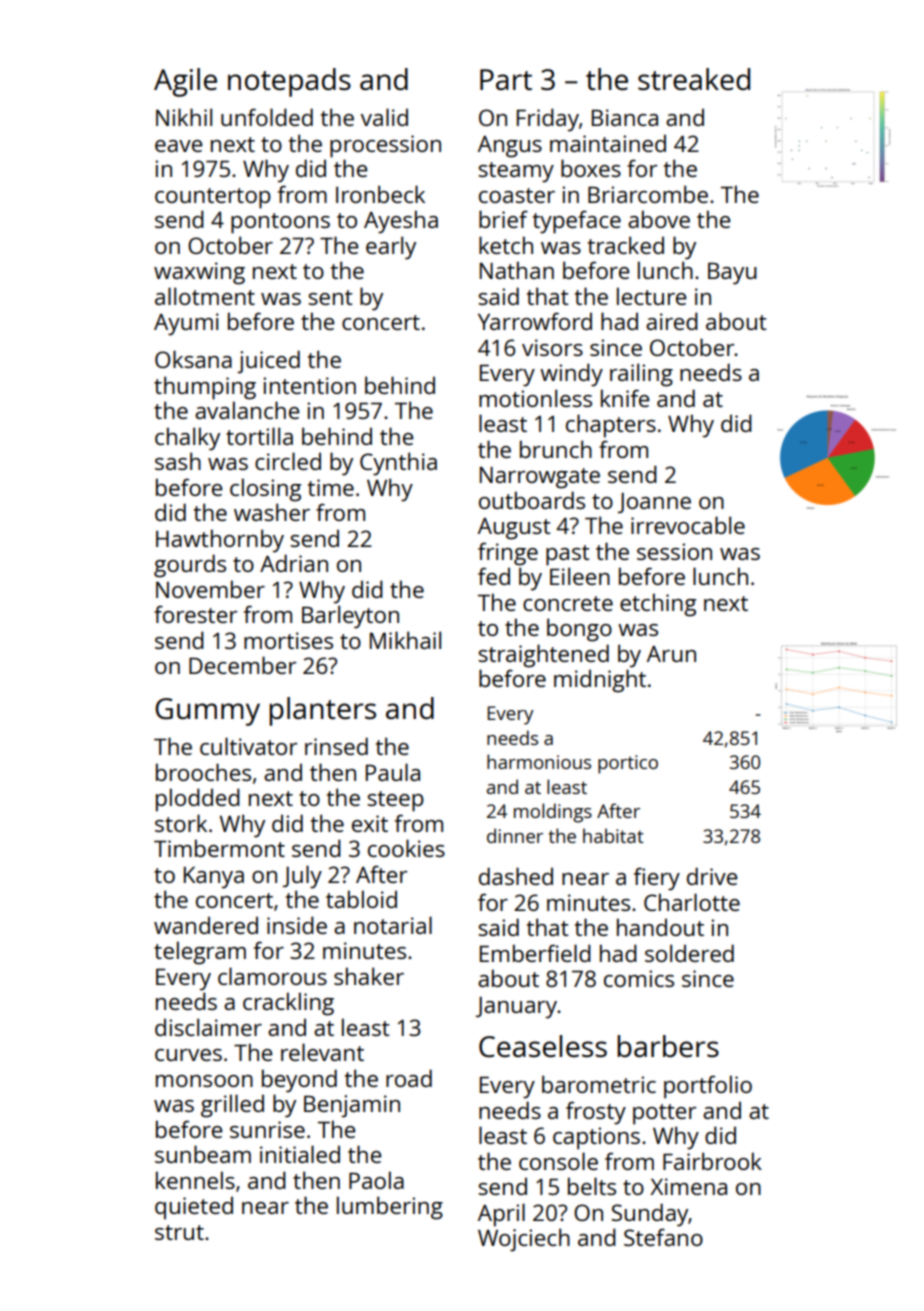 This image has height=1311, width=924. Describe the element at coordinates (395, 801) in the image. I see `steep` at that location.
